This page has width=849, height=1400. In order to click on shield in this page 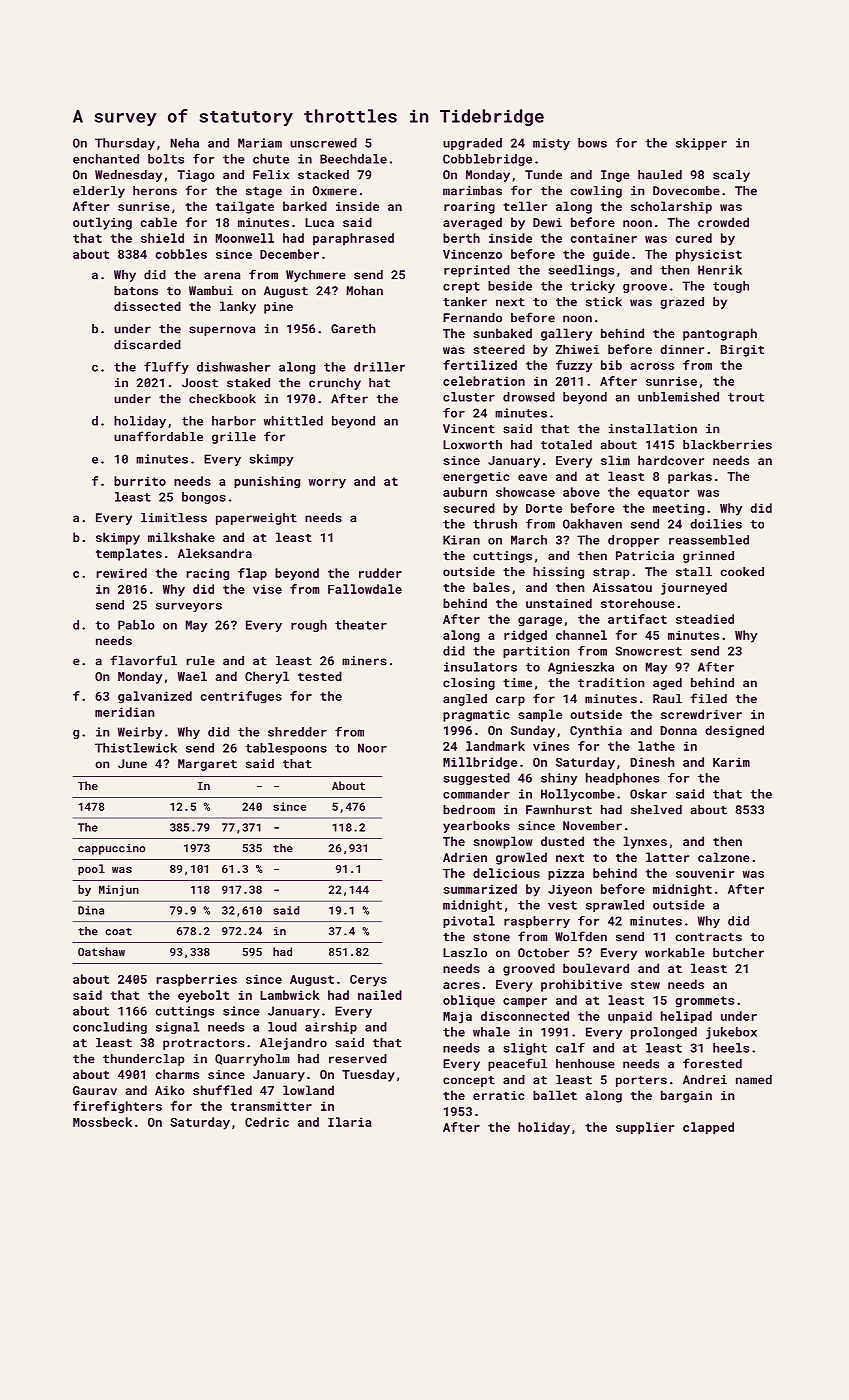, I will do `click(162, 238)`.
